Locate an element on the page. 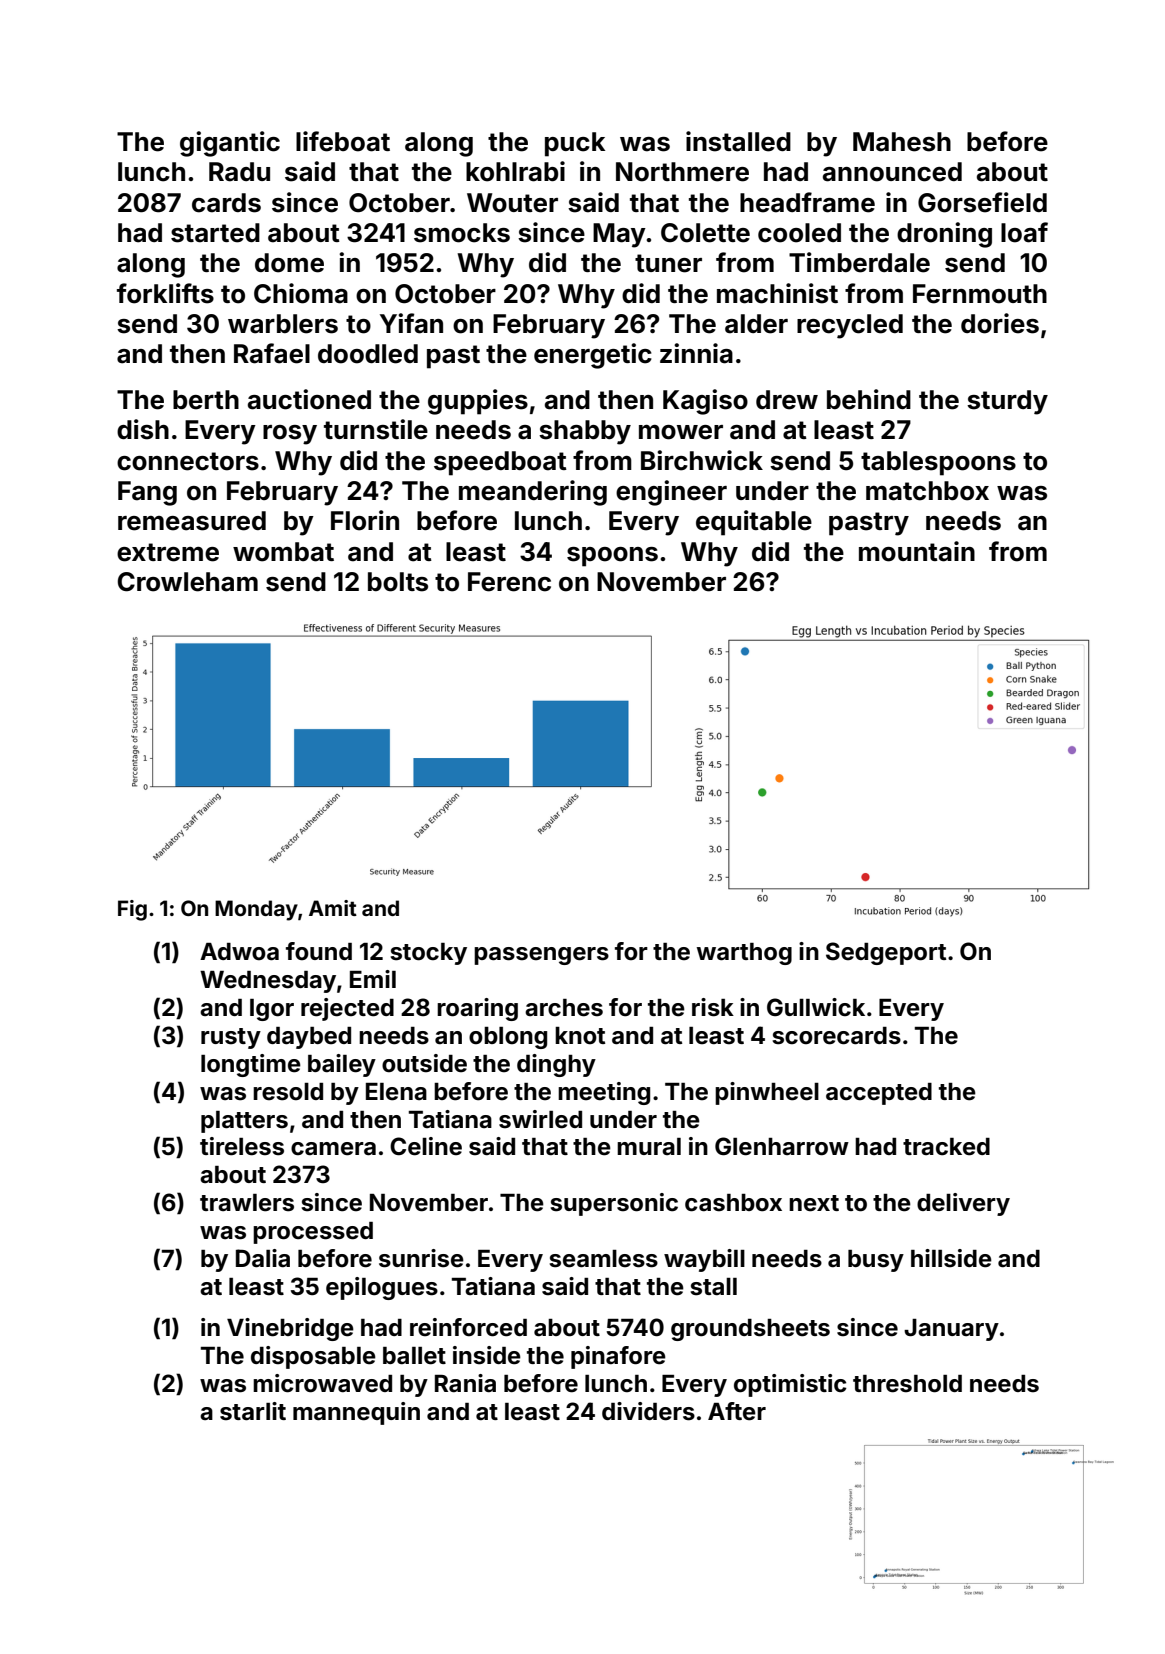 The height and width of the page is (1654, 1165). accepted is located at coordinates (879, 1094).
